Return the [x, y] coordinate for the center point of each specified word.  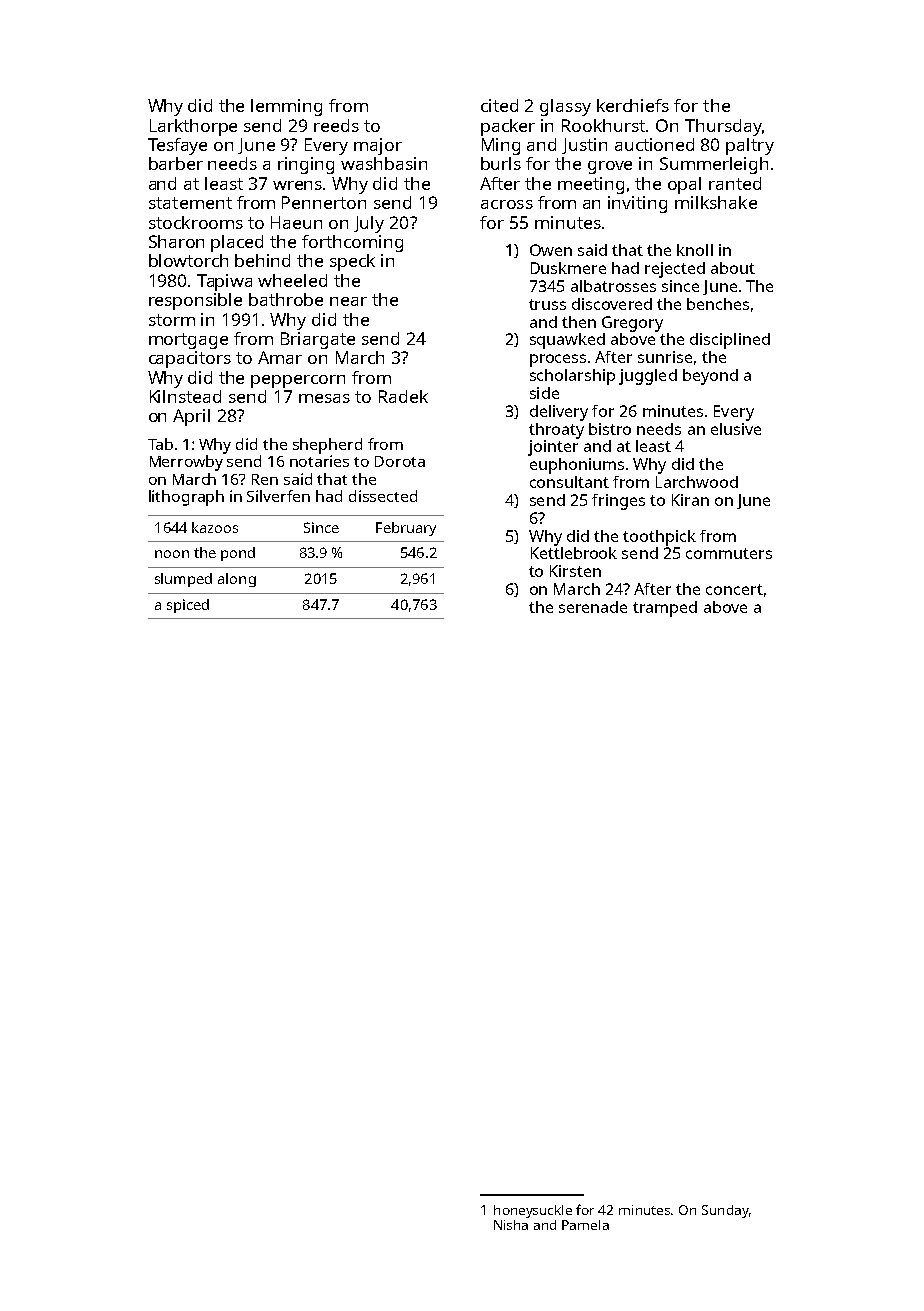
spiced [188, 606]
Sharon [176, 241]
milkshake [716, 202]
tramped [665, 609]
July [369, 224]
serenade [593, 607]
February [406, 529]
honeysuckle [533, 1211]
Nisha [511, 1225]
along [237, 580]
